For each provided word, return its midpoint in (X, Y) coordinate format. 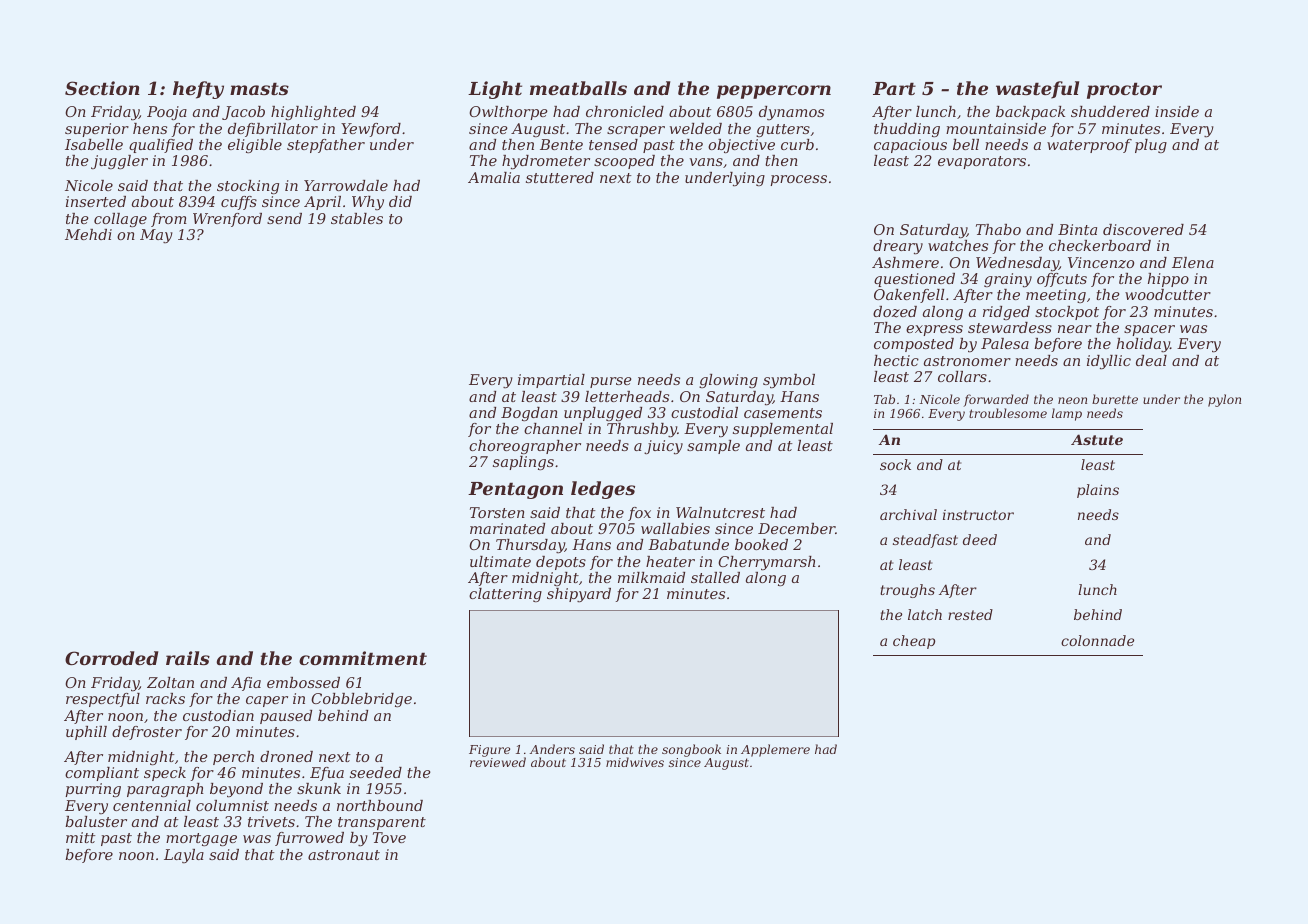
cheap (914, 642)
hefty (198, 90)
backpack (1030, 113)
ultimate (500, 561)
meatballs (578, 88)
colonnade (1097, 640)
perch (233, 758)
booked (761, 544)
